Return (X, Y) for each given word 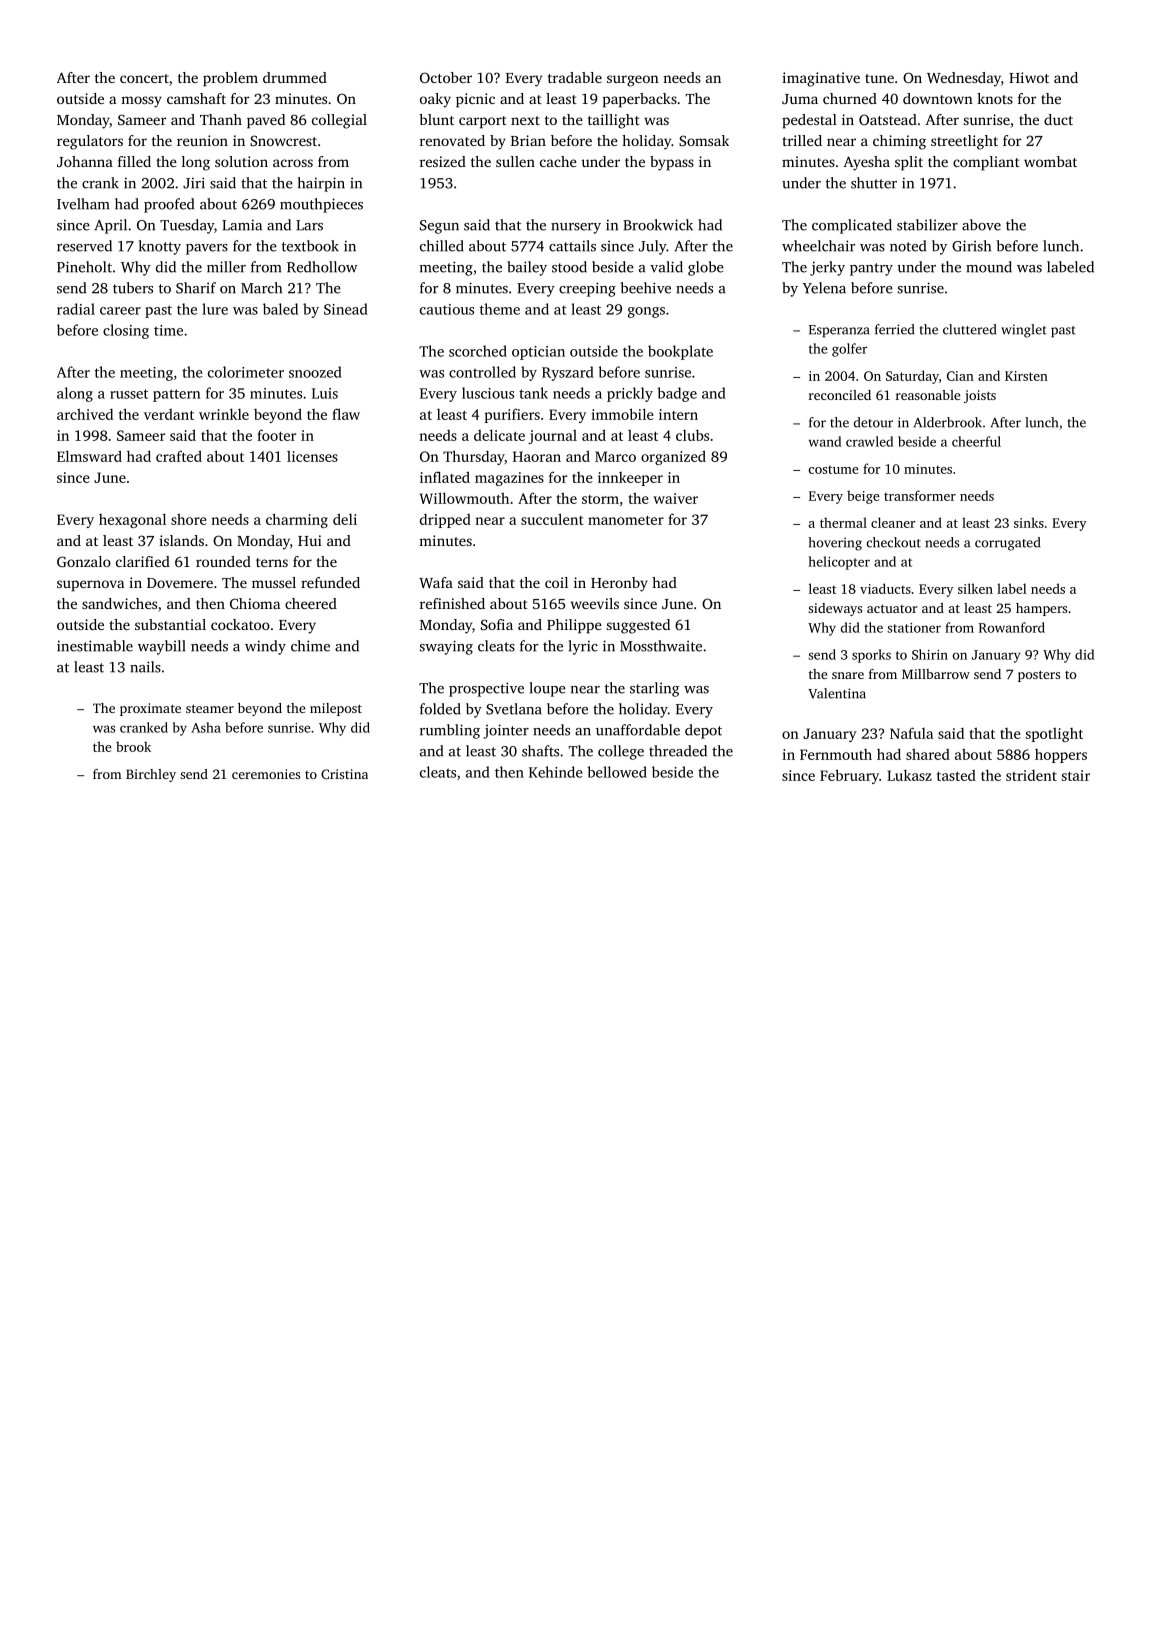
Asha (206, 727)
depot (703, 731)
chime (310, 646)
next (525, 120)
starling (655, 689)
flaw (346, 414)
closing (126, 331)
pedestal (809, 121)
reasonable (928, 395)
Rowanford (1012, 627)
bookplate (680, 352)
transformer (920, 495)
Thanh (221, 119)
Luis (325, 393)
